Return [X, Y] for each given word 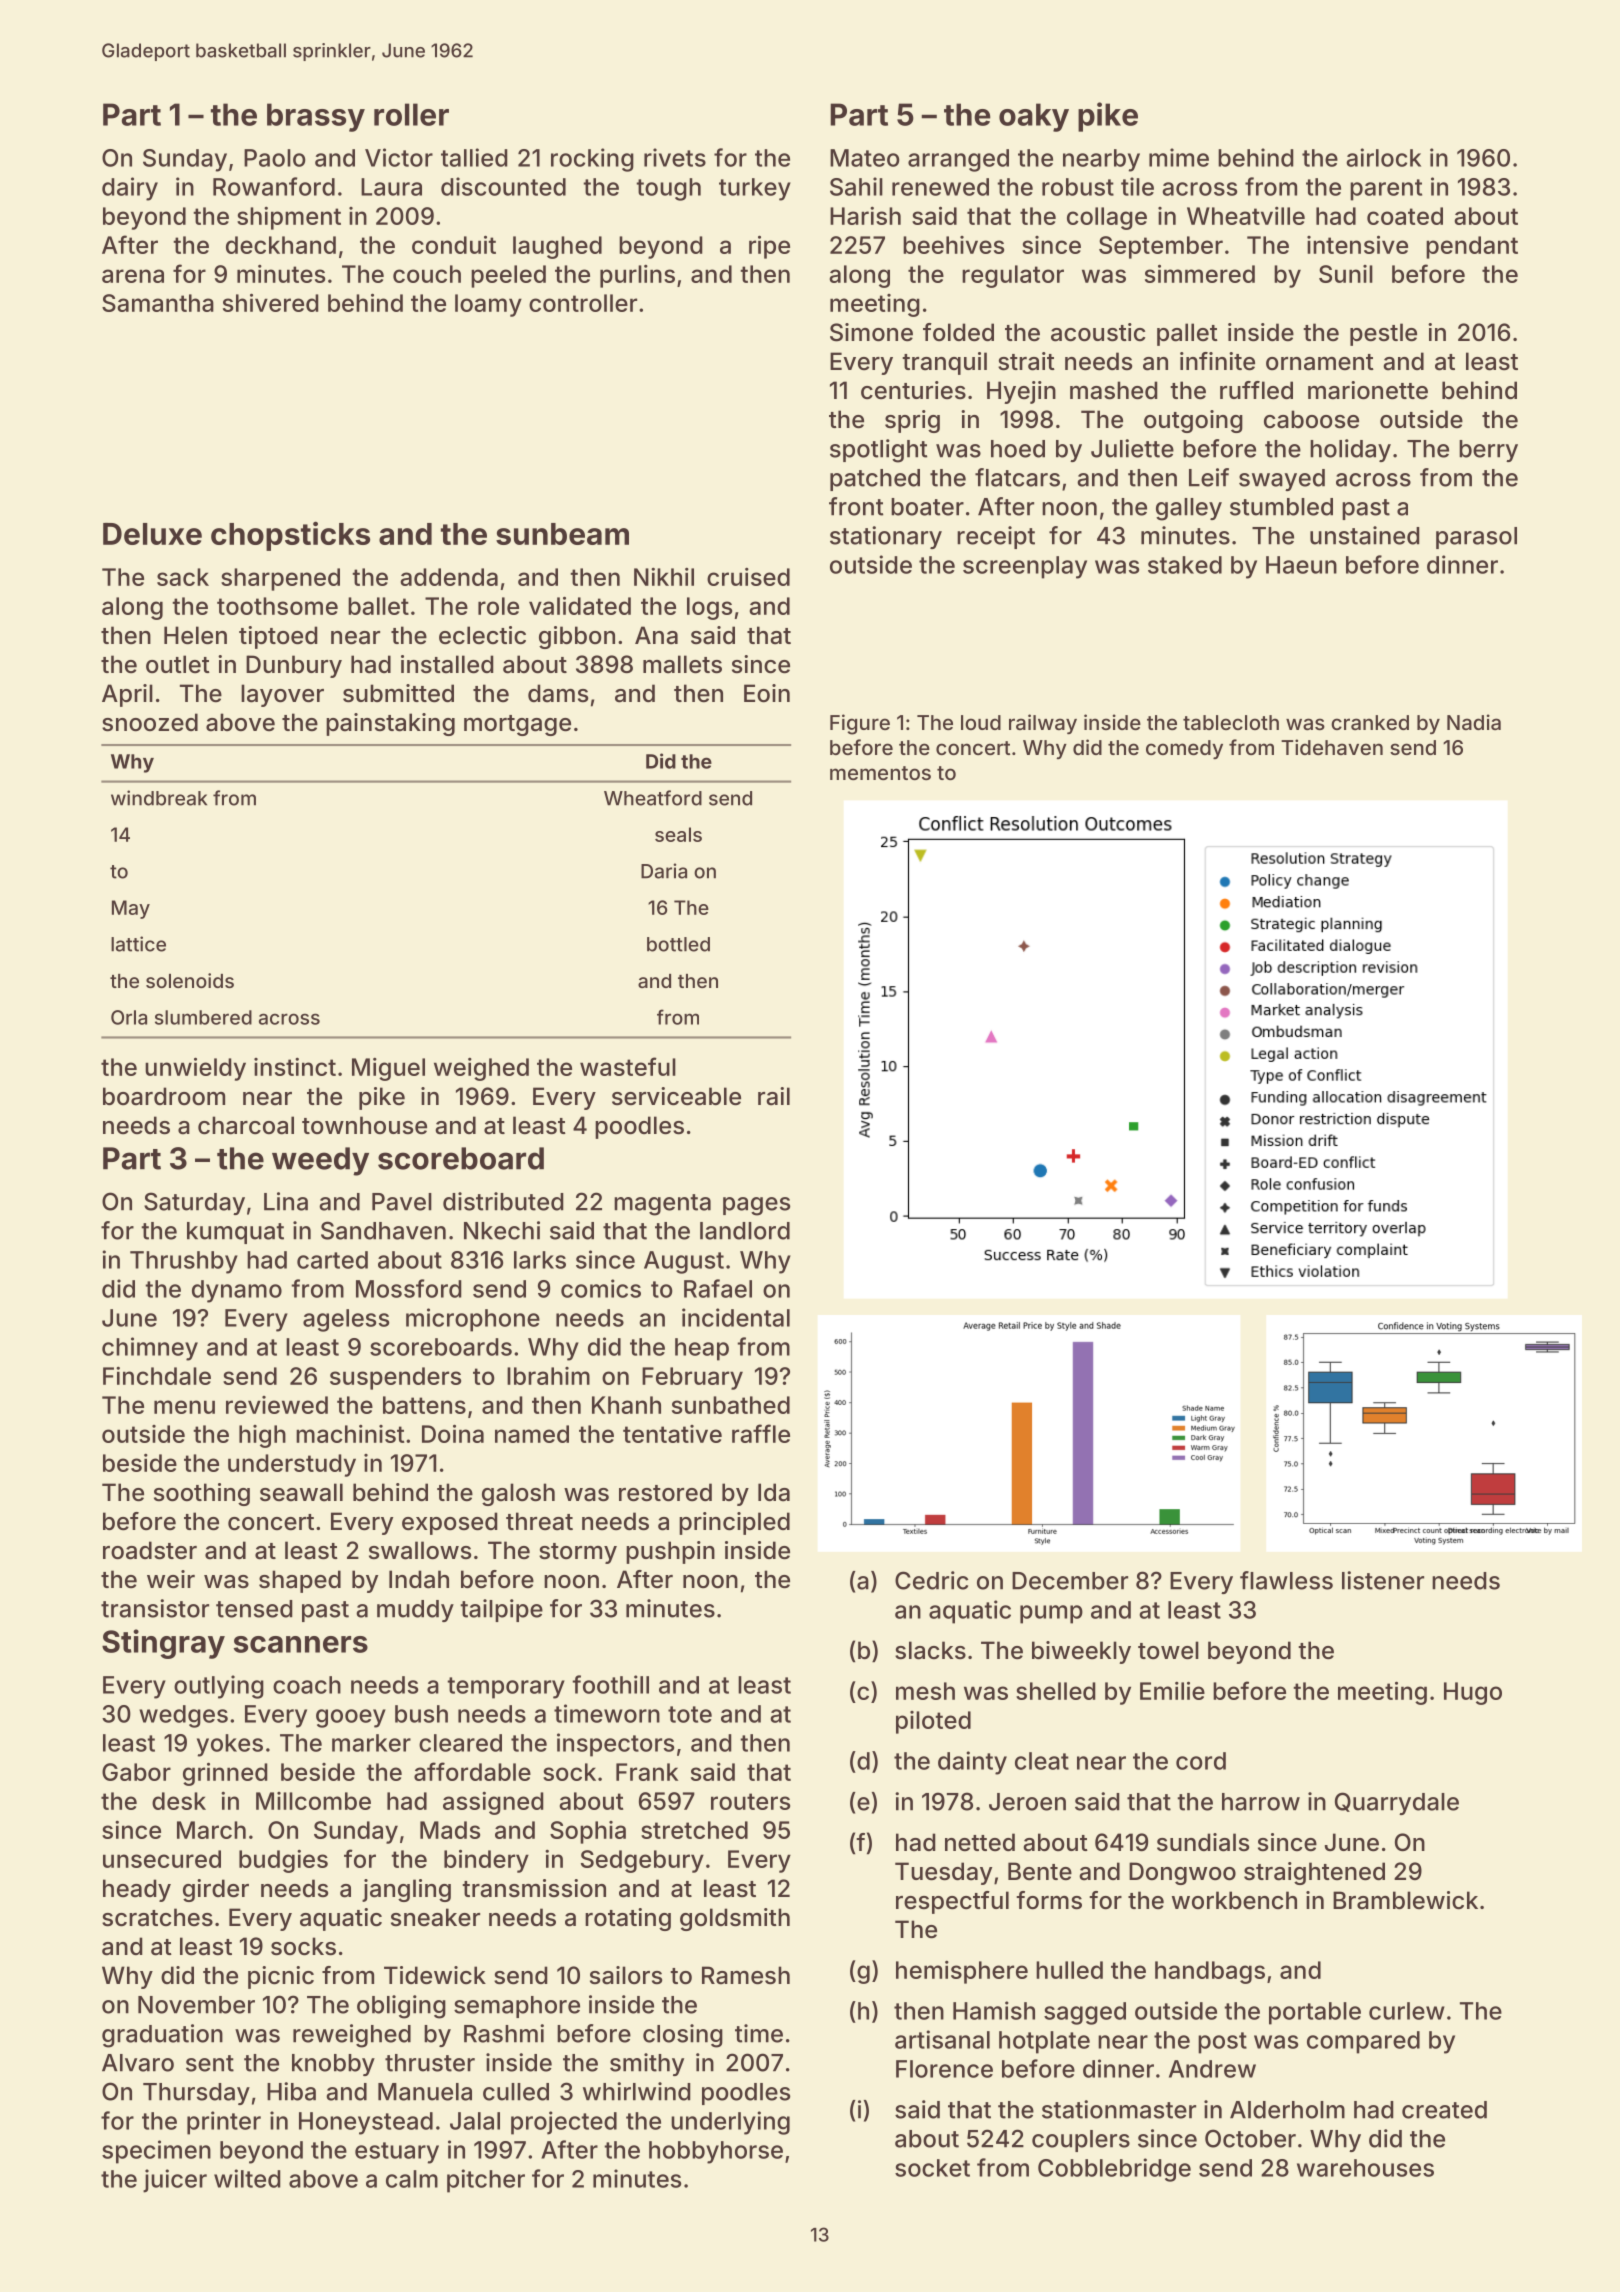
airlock [1383, 157]
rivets [675, 157]
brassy [316, 117]
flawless [1286, 1580]
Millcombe [313, 1801]
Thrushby [184, 1262]
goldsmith [735, 1919]
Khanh [626, 1405]
